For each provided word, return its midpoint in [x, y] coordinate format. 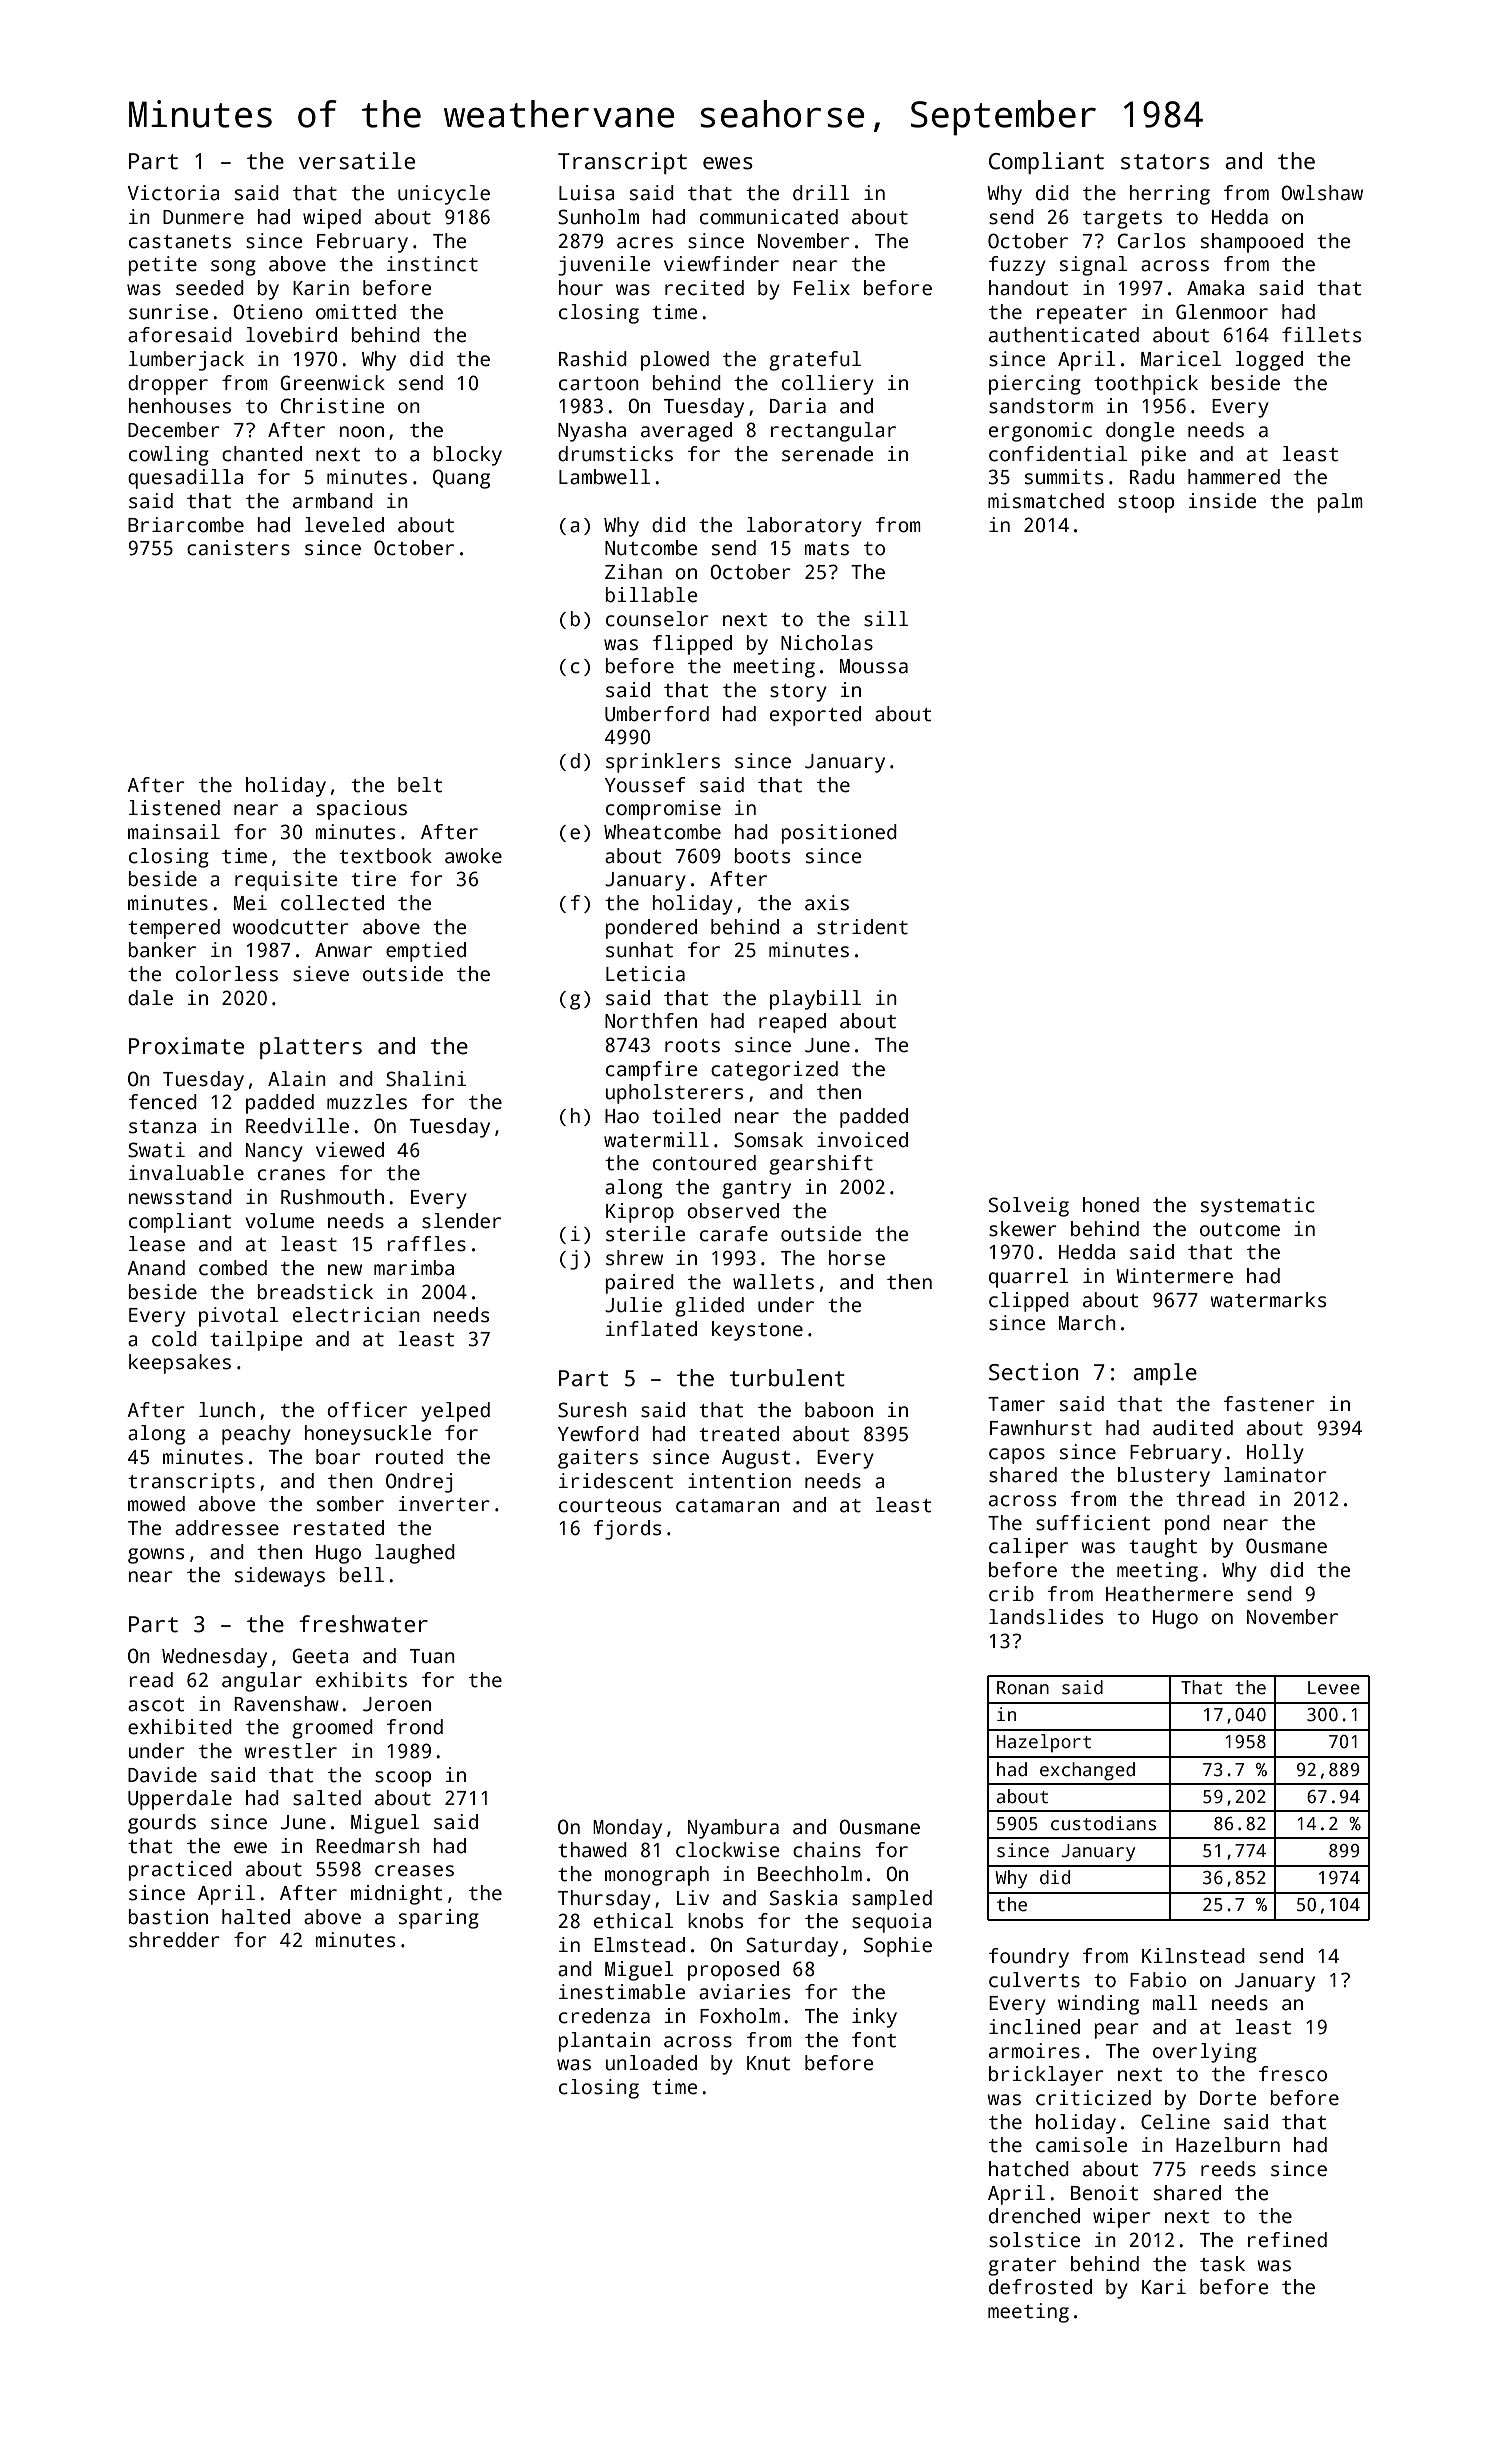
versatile [357, 161]
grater [1022, 2267]
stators [1165, 162]
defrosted [1040, 2287]
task [1222, 2264]
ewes [728, 163]
